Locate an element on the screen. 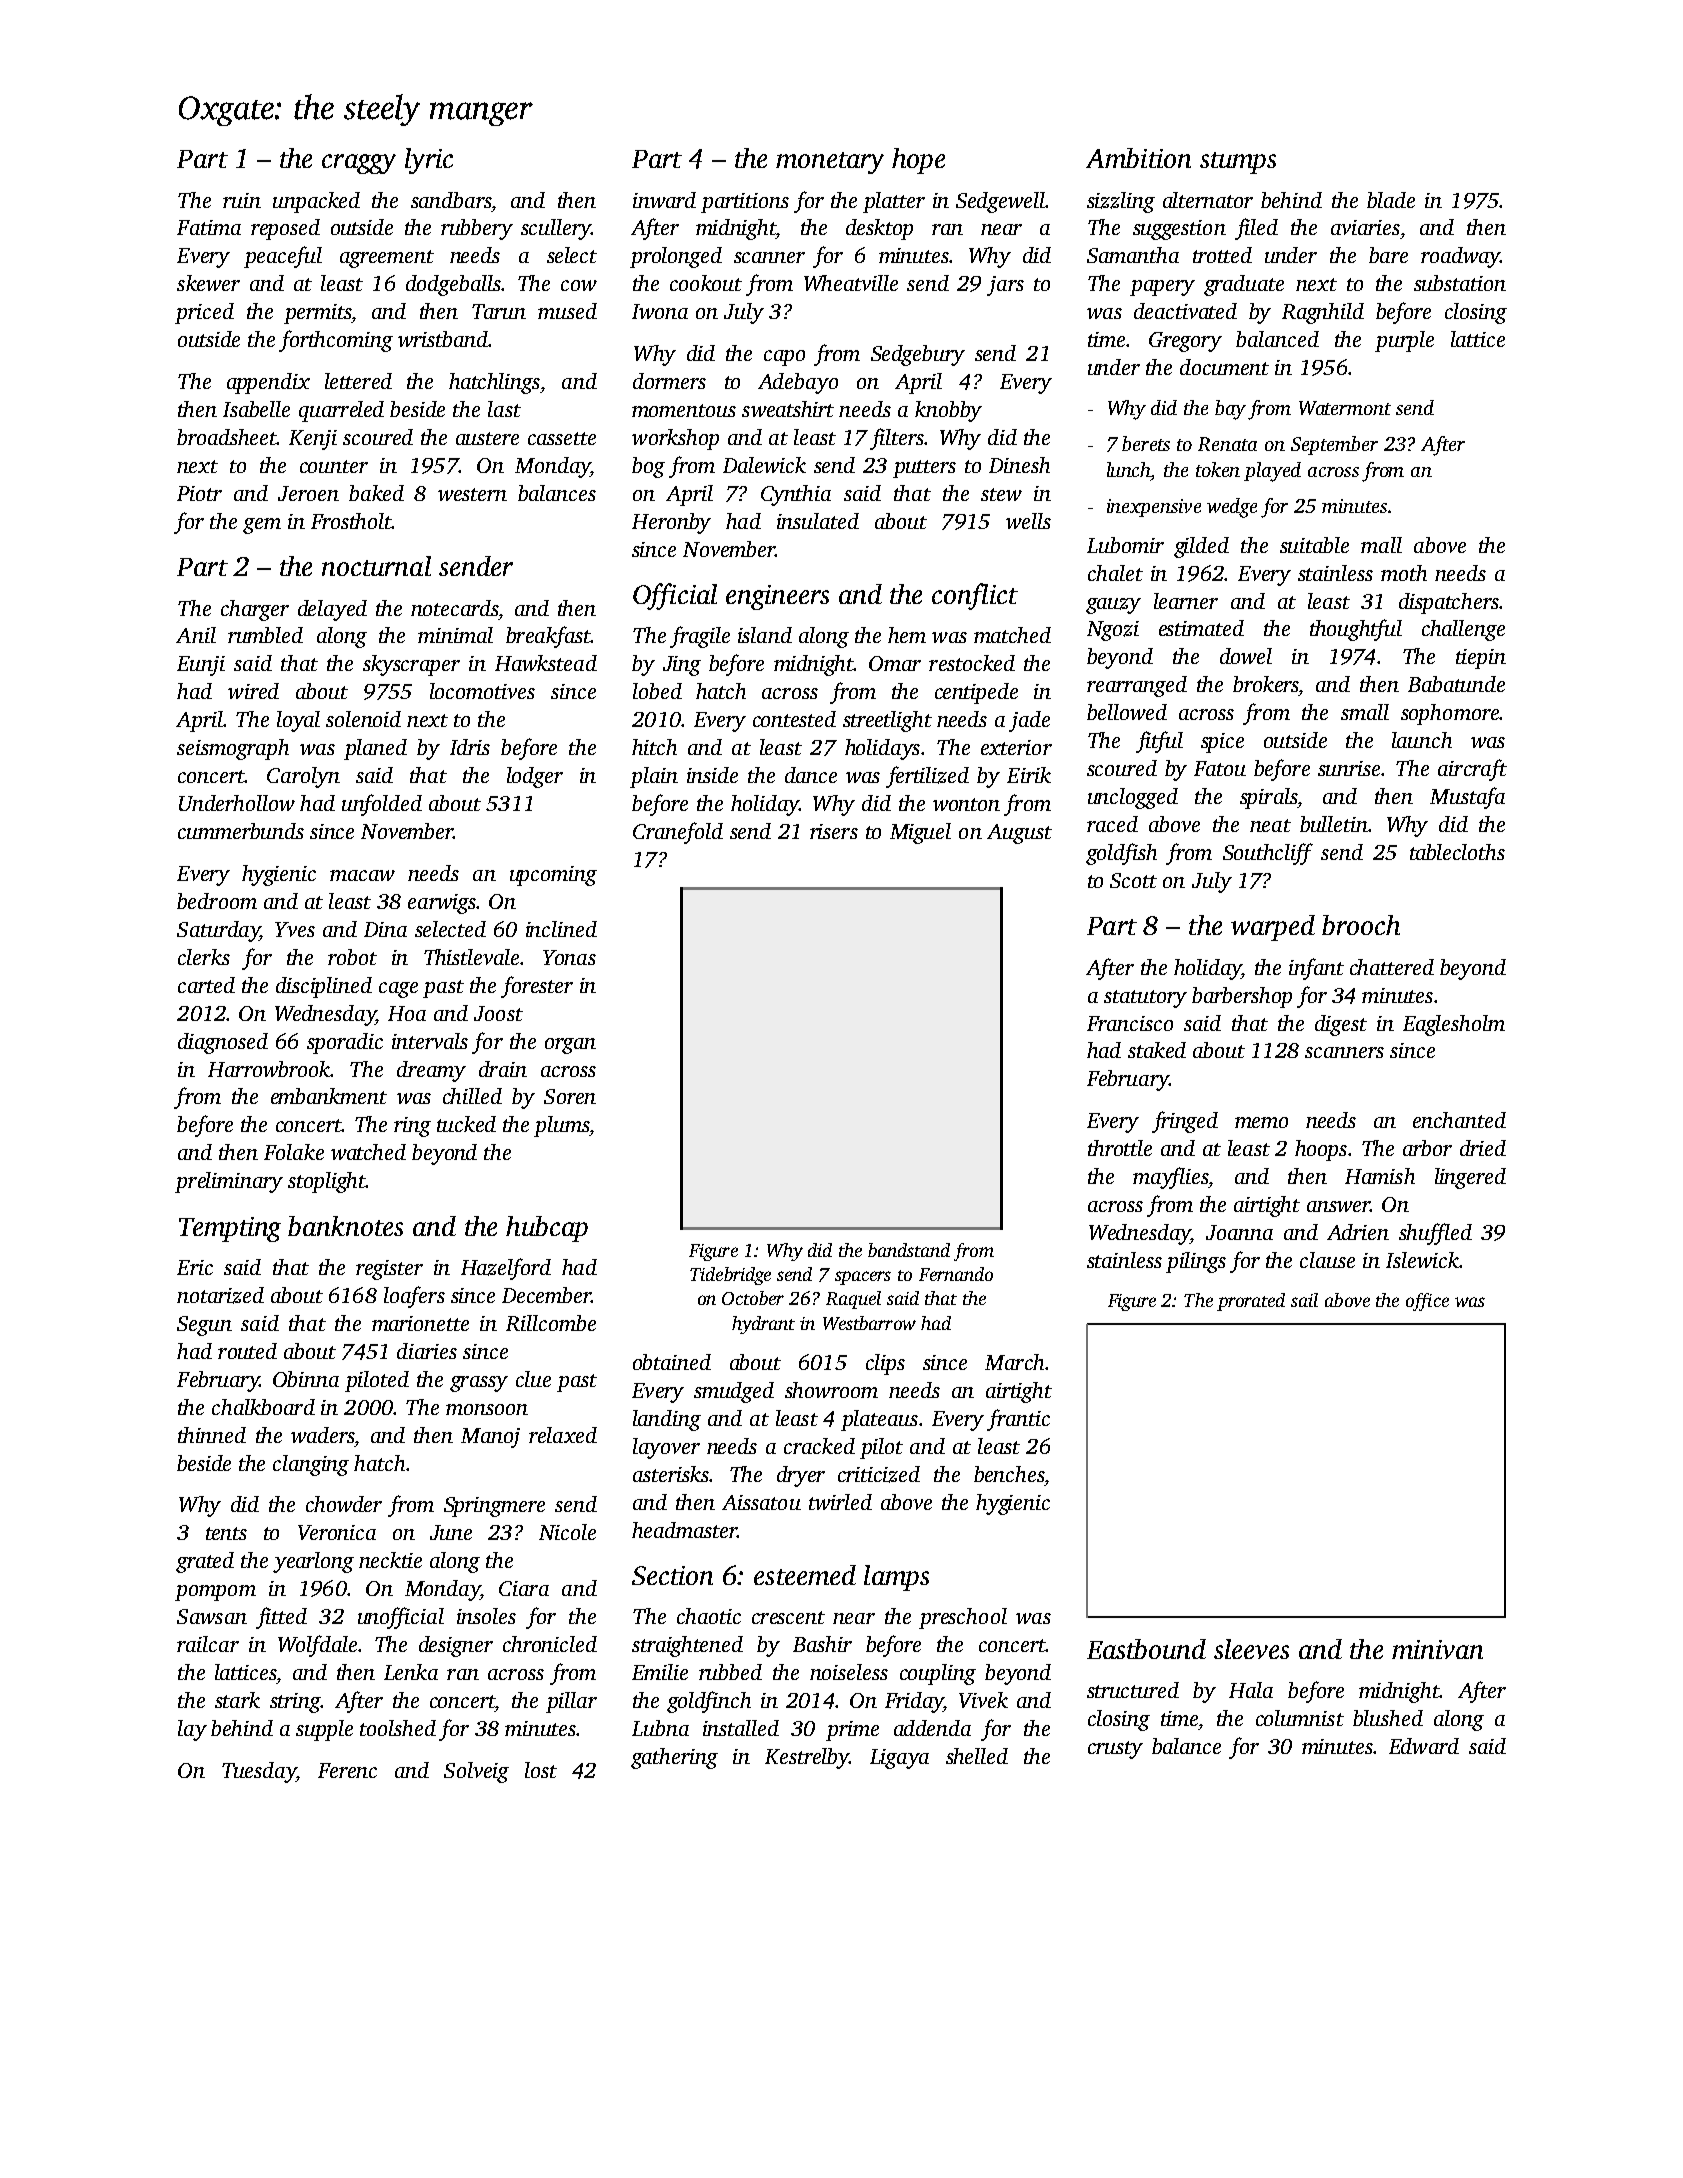 This screenshot has height=2178, width=1683. cracked is located at coordinates (819, 1446).
